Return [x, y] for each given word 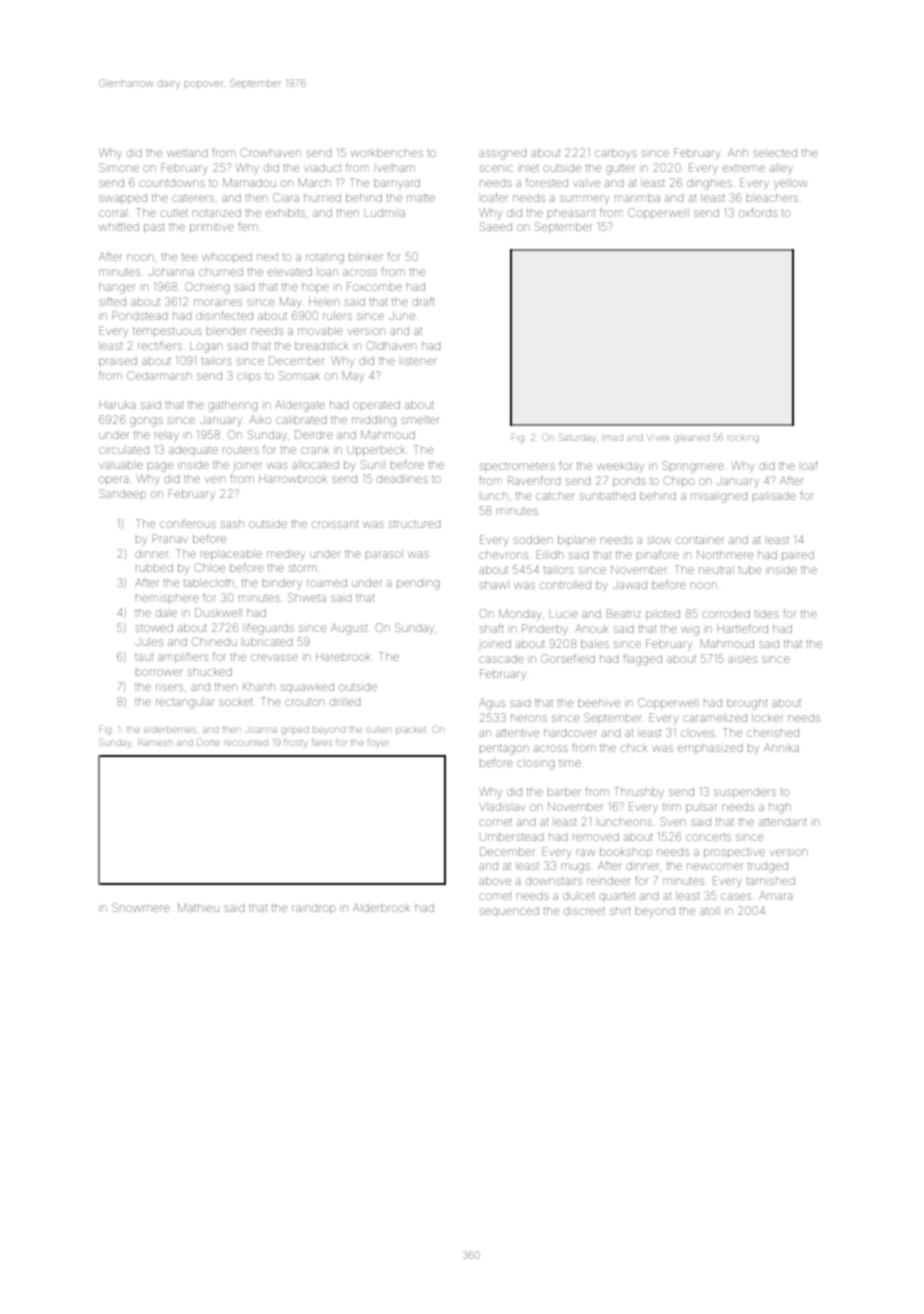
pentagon [504, 749]
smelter [420, 420]
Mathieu [198, 907]
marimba [637, 198]
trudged [768, 867]
